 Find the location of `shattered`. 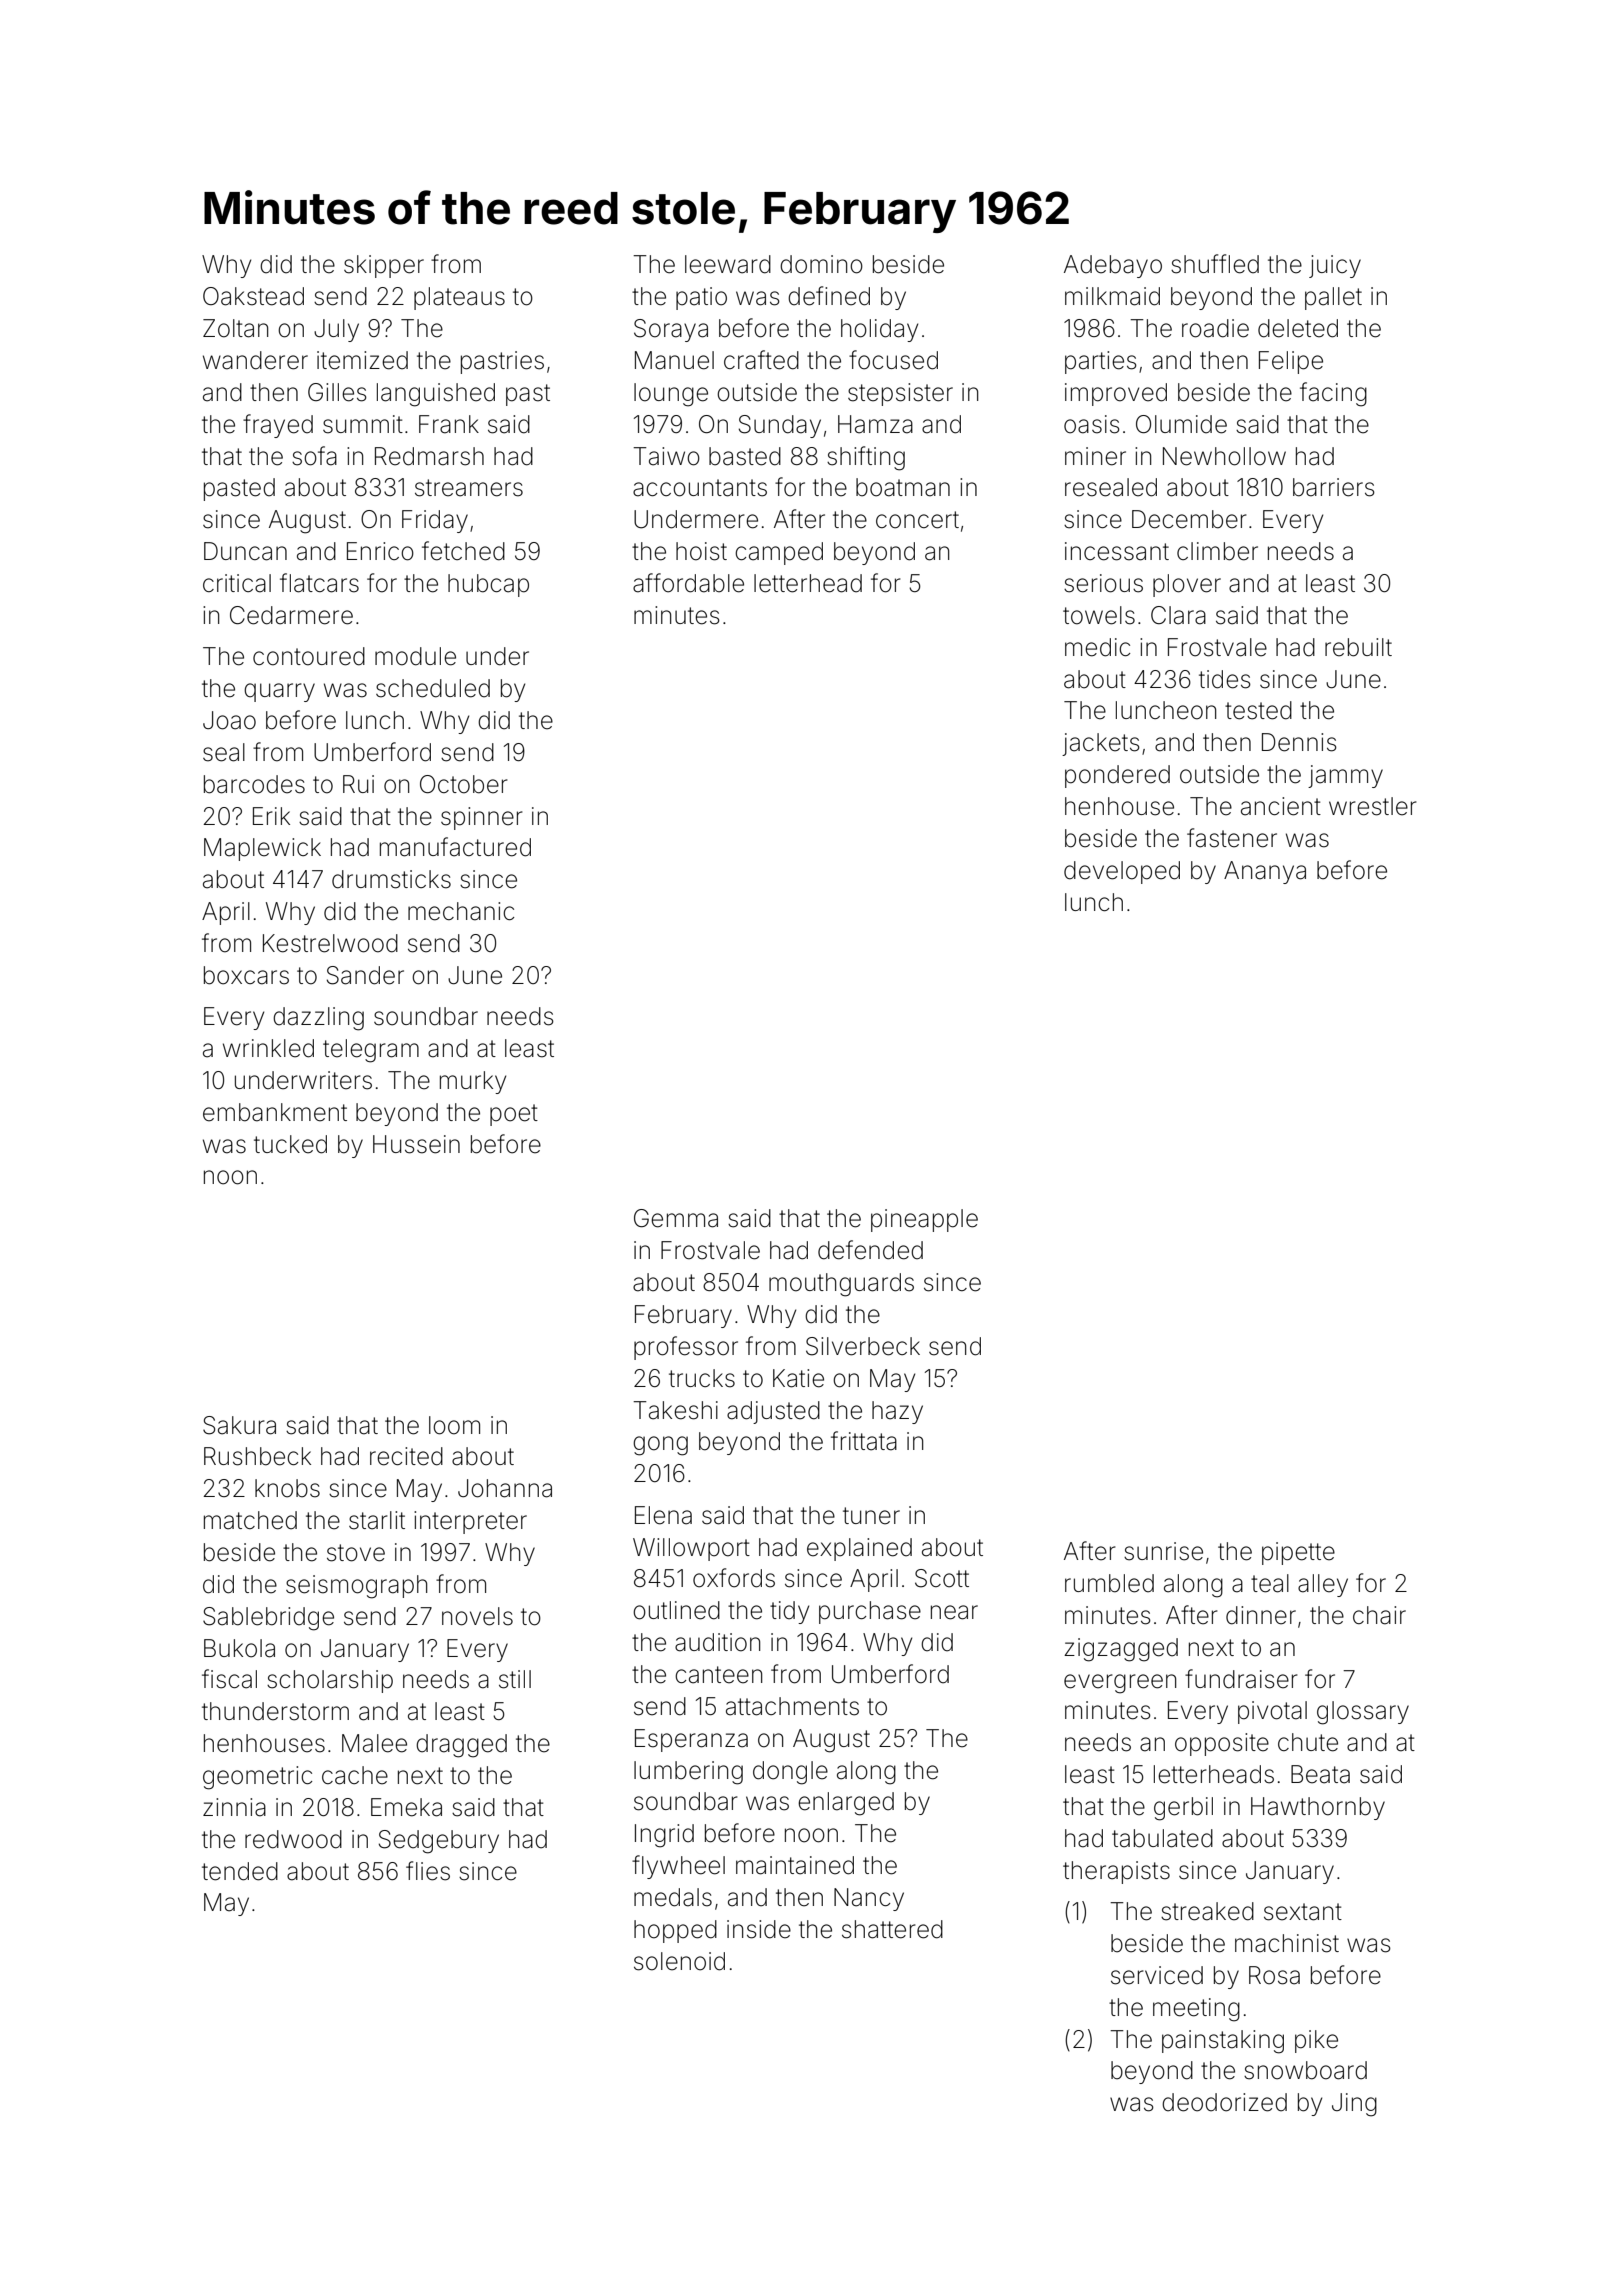

shattered is located at coordinates (892, 1929).
